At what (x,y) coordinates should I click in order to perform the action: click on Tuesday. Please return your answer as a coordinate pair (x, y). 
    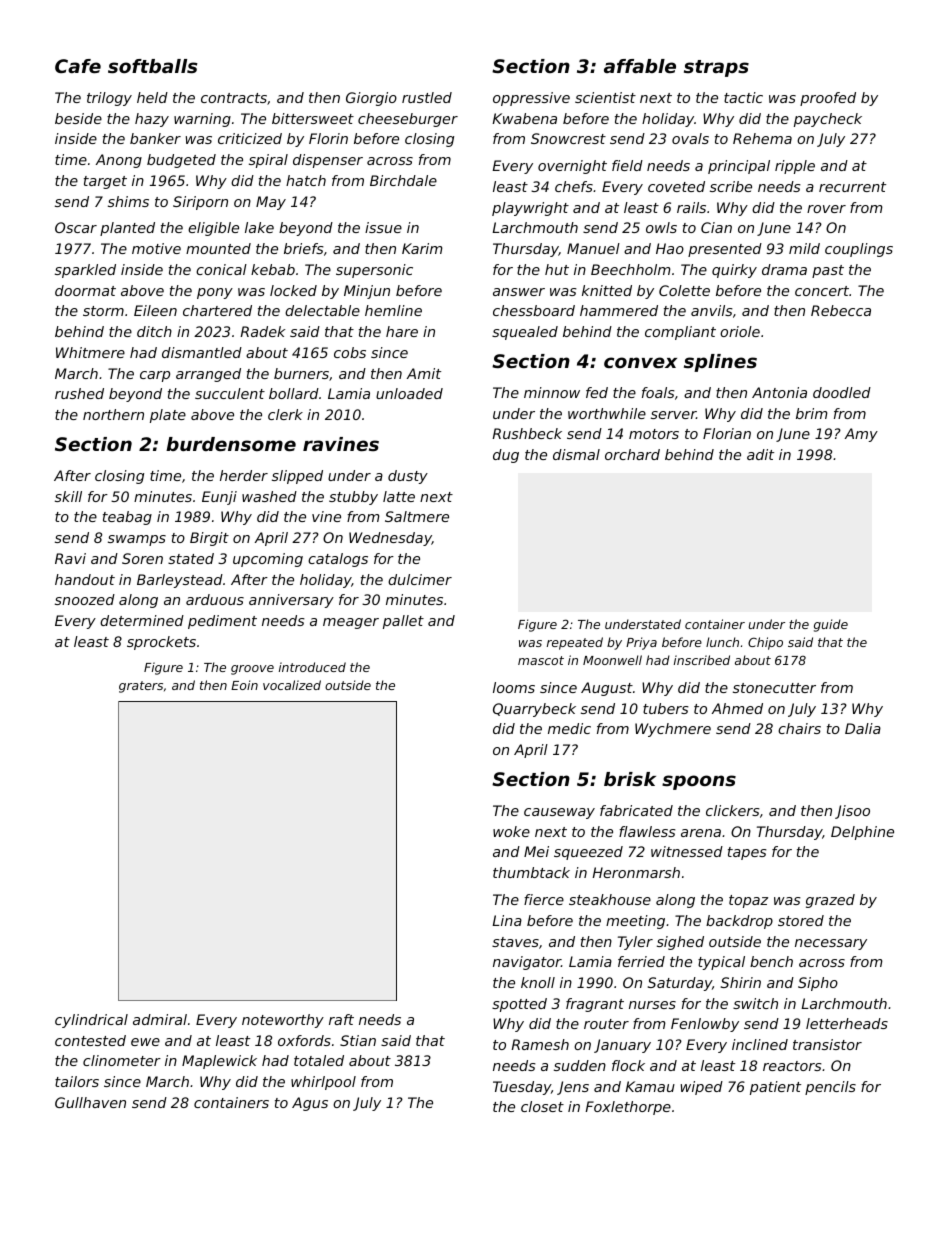
    Looking at the image, I should click on (522, 1088).
